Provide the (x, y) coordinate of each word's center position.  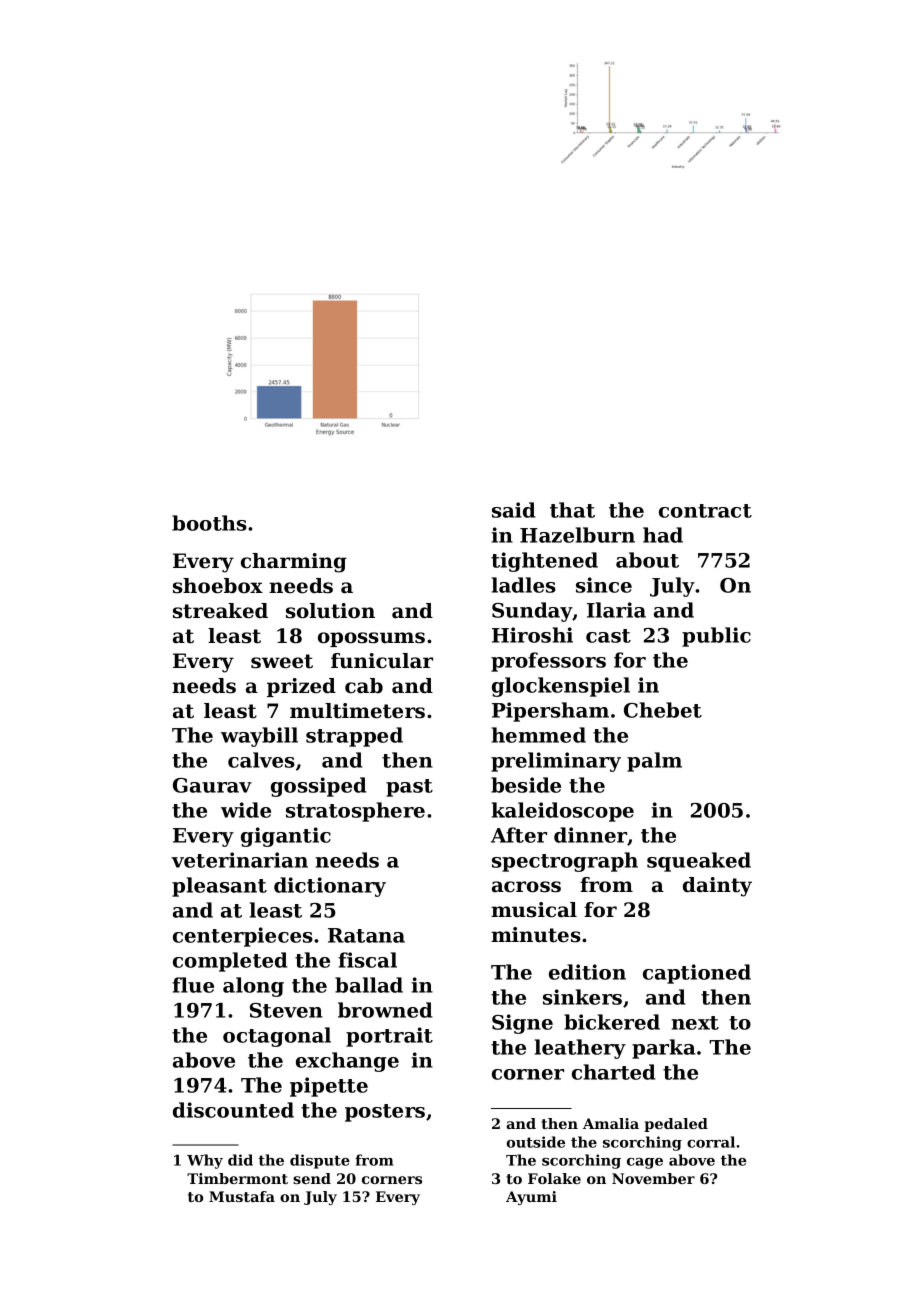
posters (385, 1113)
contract (705, 511)
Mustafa (242, 1196)
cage (645, 1163)
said (514, 510)
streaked (220, 611)
